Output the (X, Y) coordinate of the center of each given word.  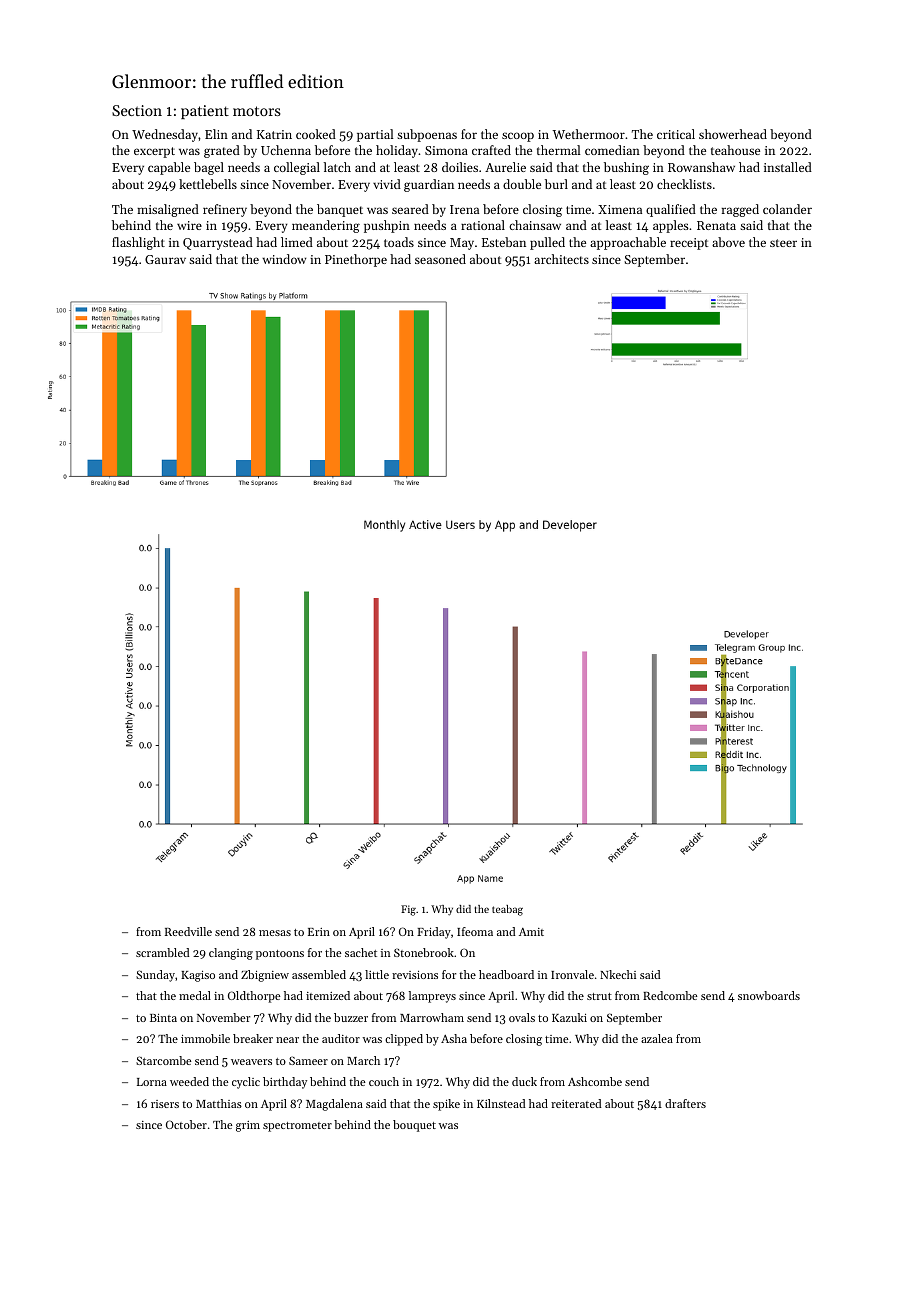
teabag (507, 910)
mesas (275, 933)
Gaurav (165, 259)
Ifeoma (475, 931)
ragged (740, 210)
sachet (361, 952)
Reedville (188, 931)
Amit (531, 932)
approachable (628, 243)
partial (375, 135)
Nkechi (618, 974)
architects (561, 259)
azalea (657, 1038)
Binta (163, 1018)
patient (205, 112)
